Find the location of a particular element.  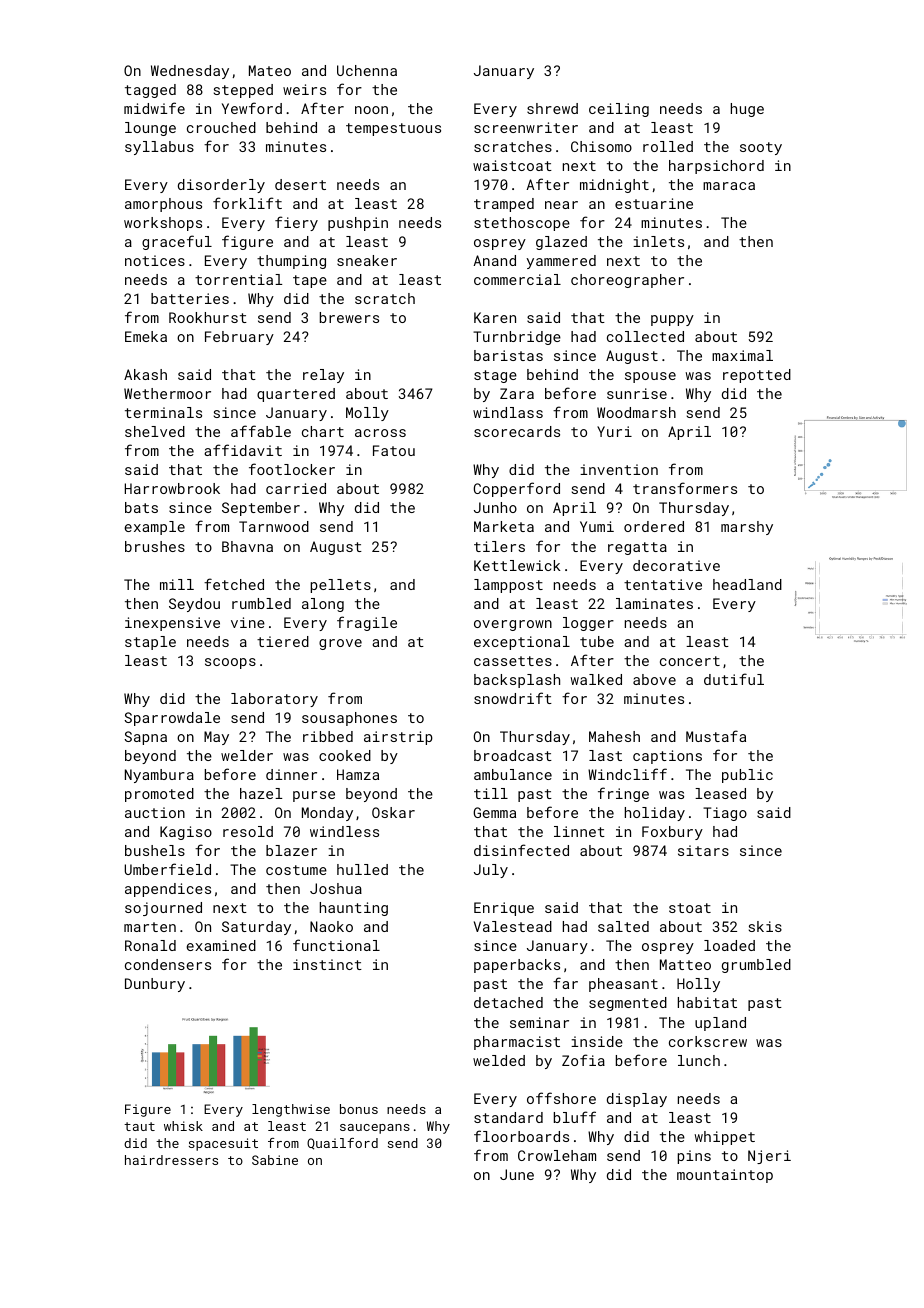

disinfected is located at coordinates (521, 850).
